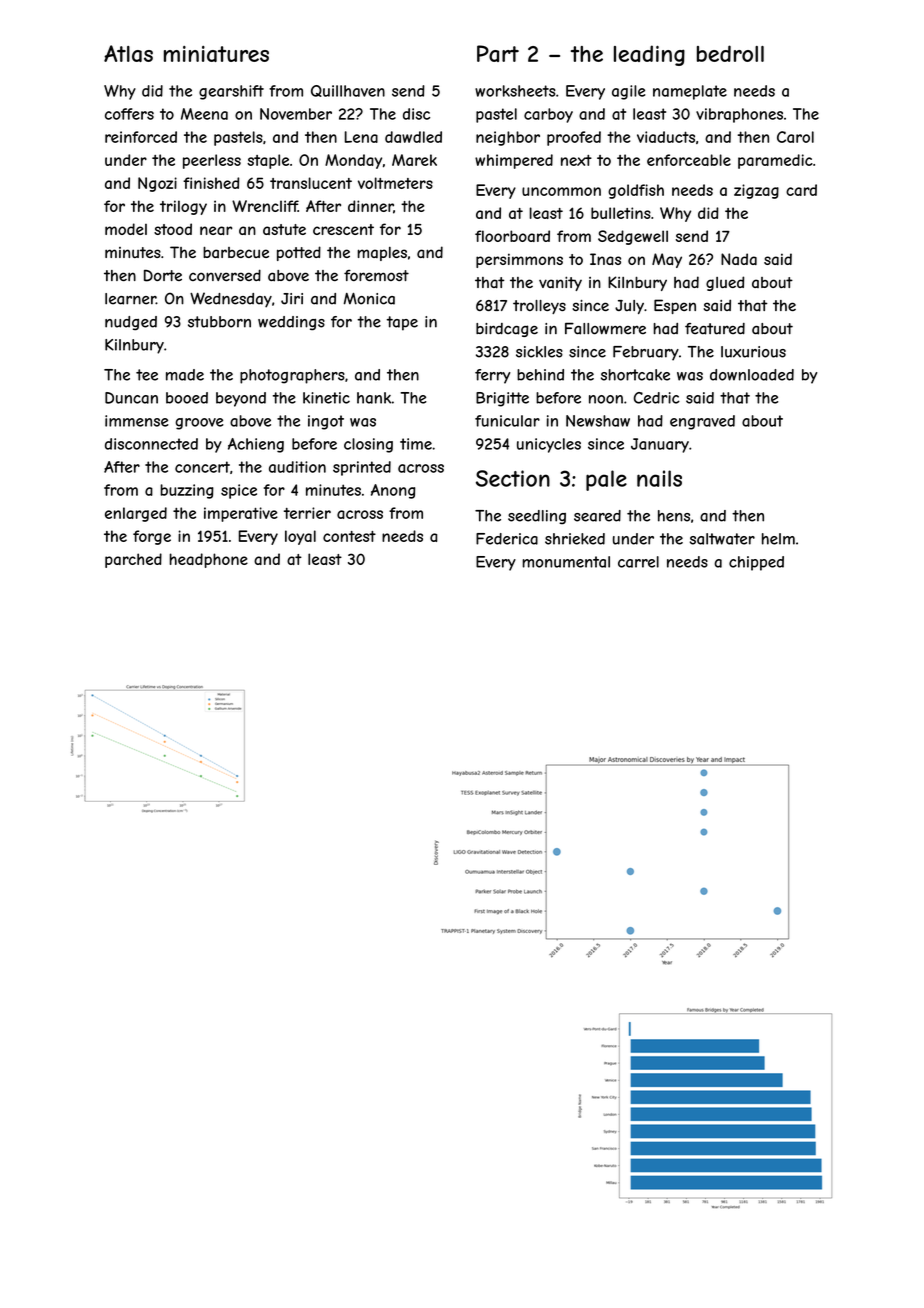  Describe the element at coordinates (659, 478) in the document. I see `nails` at that location.
